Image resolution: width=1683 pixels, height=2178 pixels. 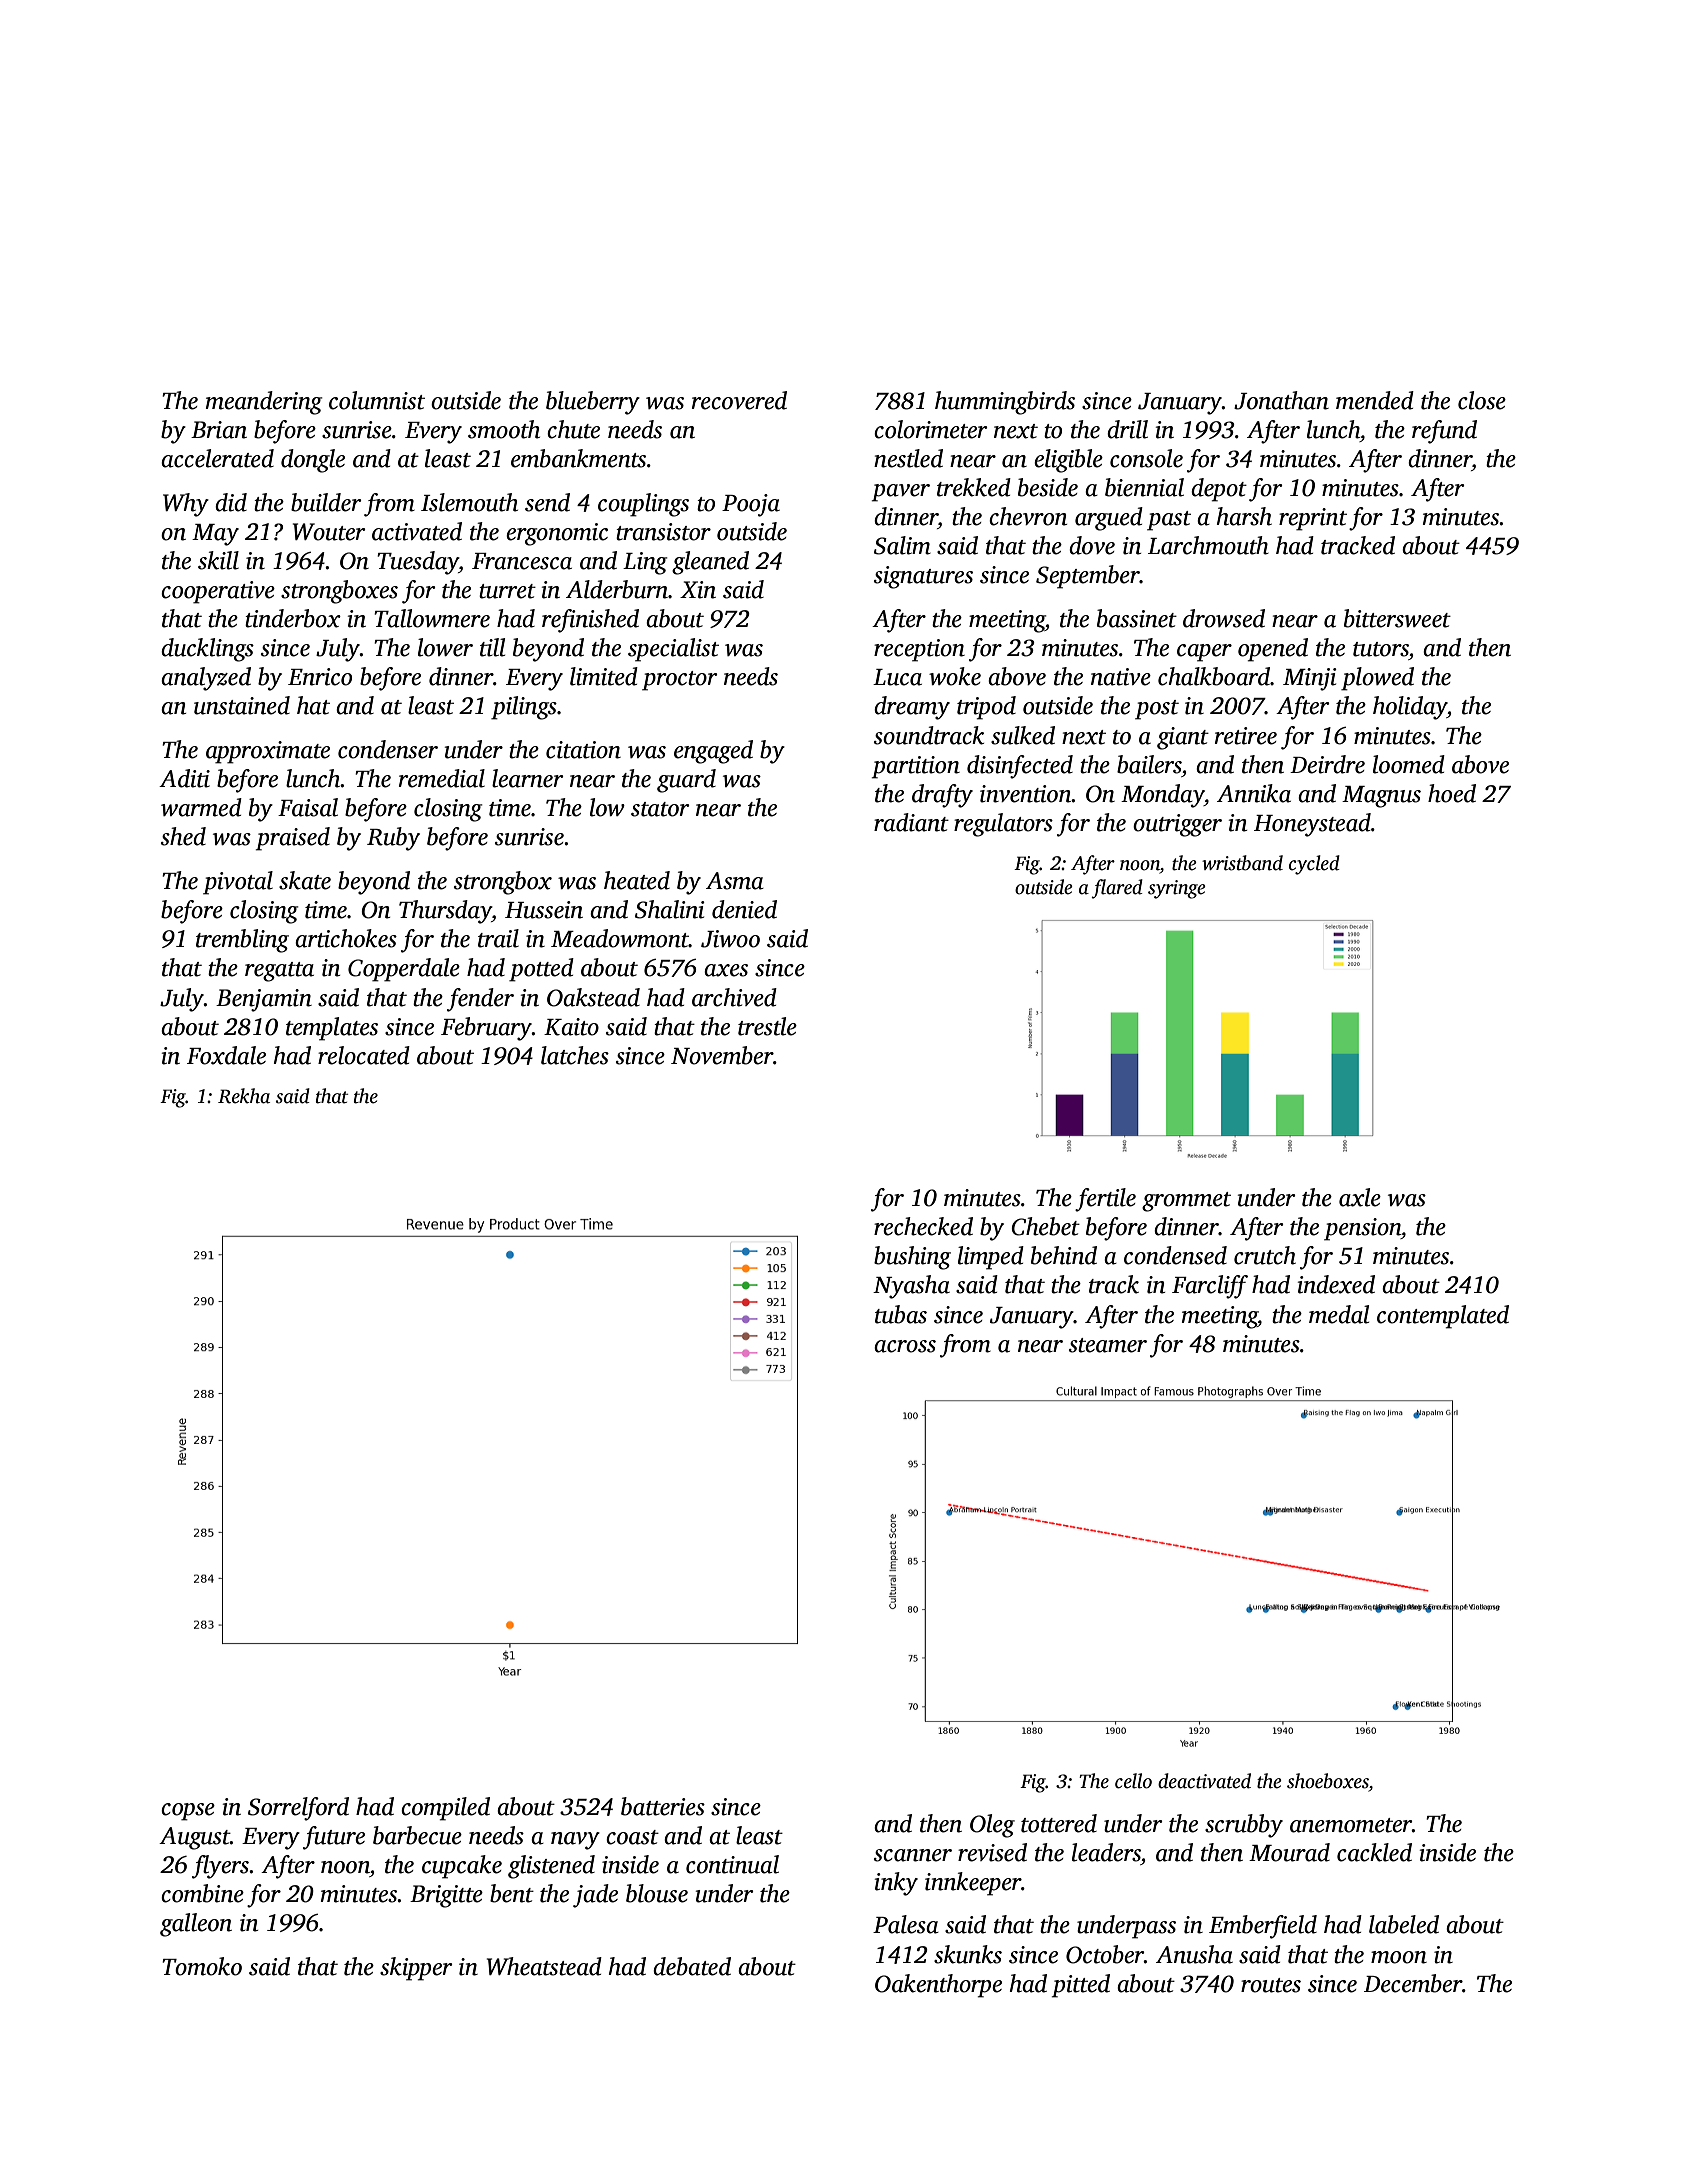 What do you see at coordinates (196, 1925) in the screenshot?
I see `galleon` at bounding box center [196, 1925].
